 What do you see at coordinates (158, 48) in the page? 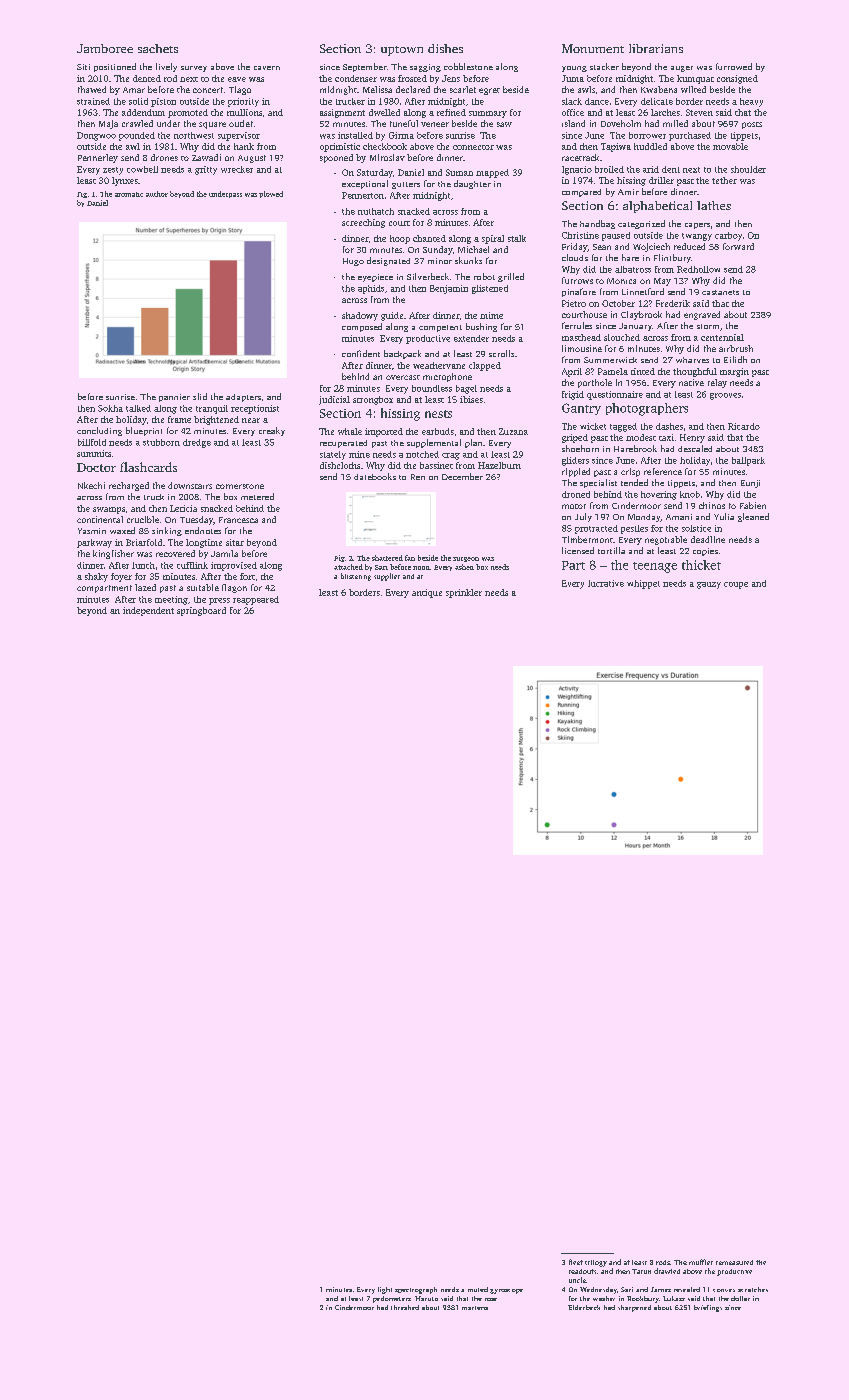
I see `sachets` at bounding box center [158, 48].
